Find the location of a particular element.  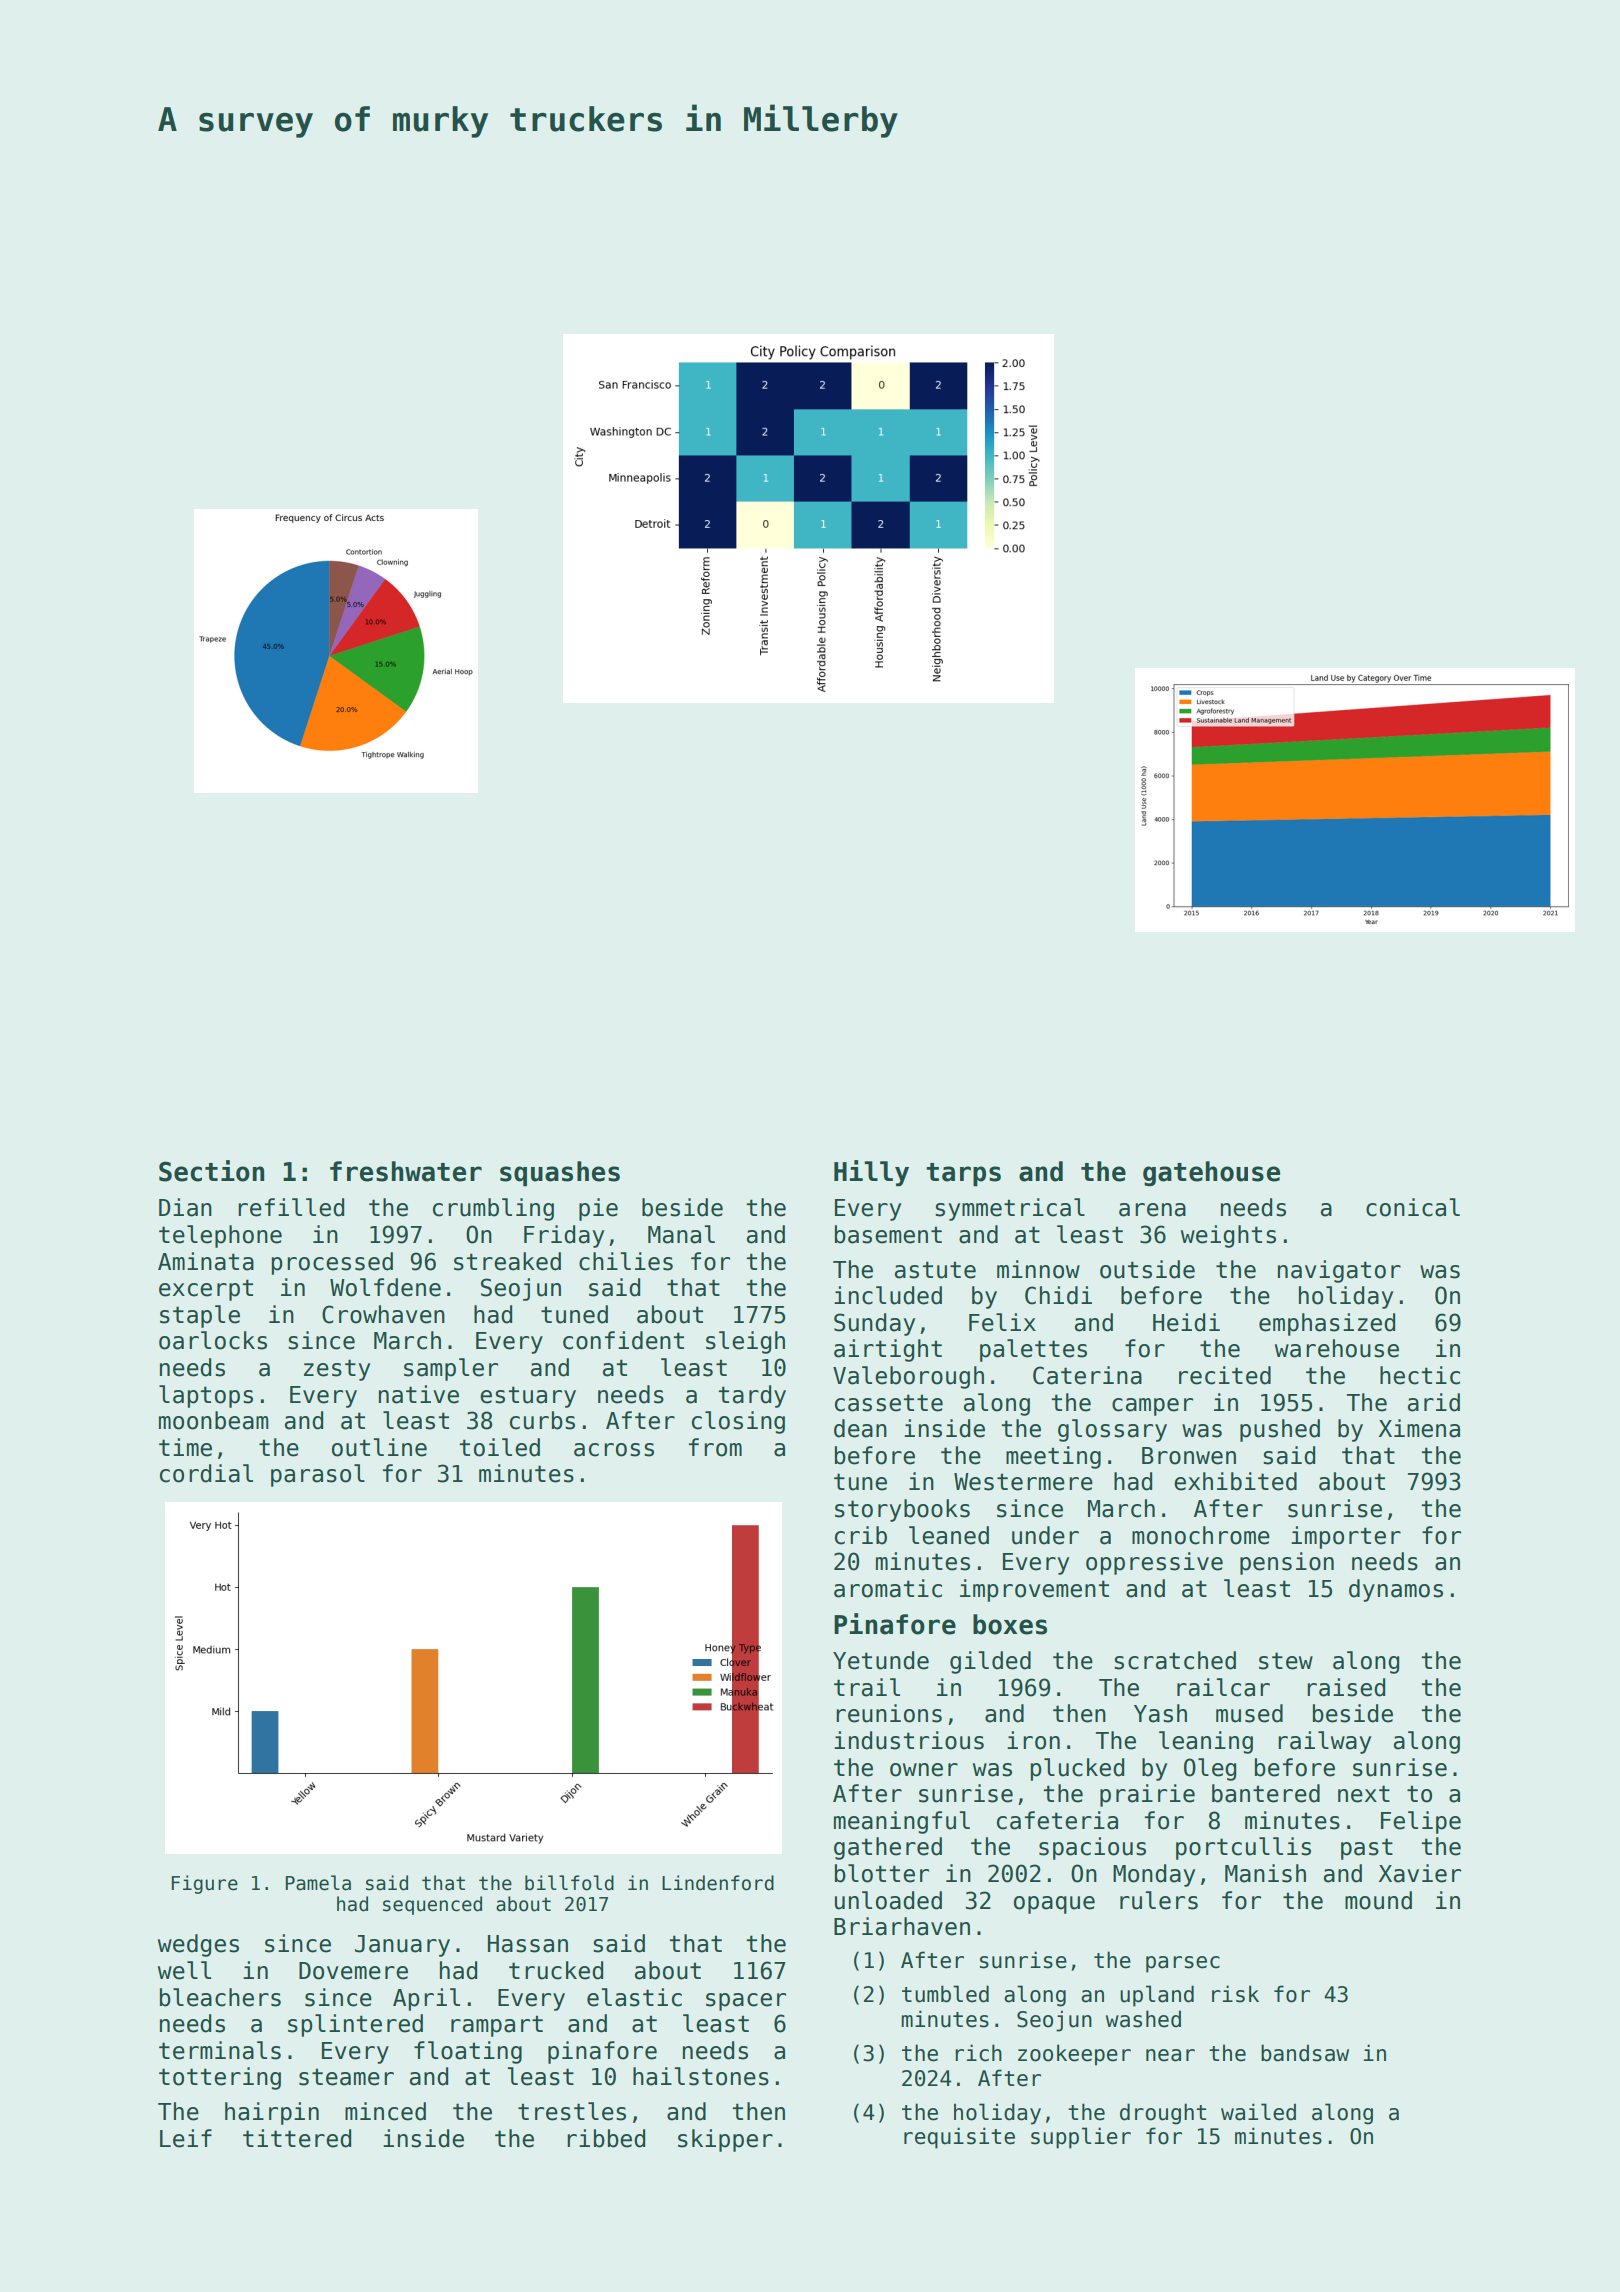

Pamela is located at coordinates (318, 1883).
